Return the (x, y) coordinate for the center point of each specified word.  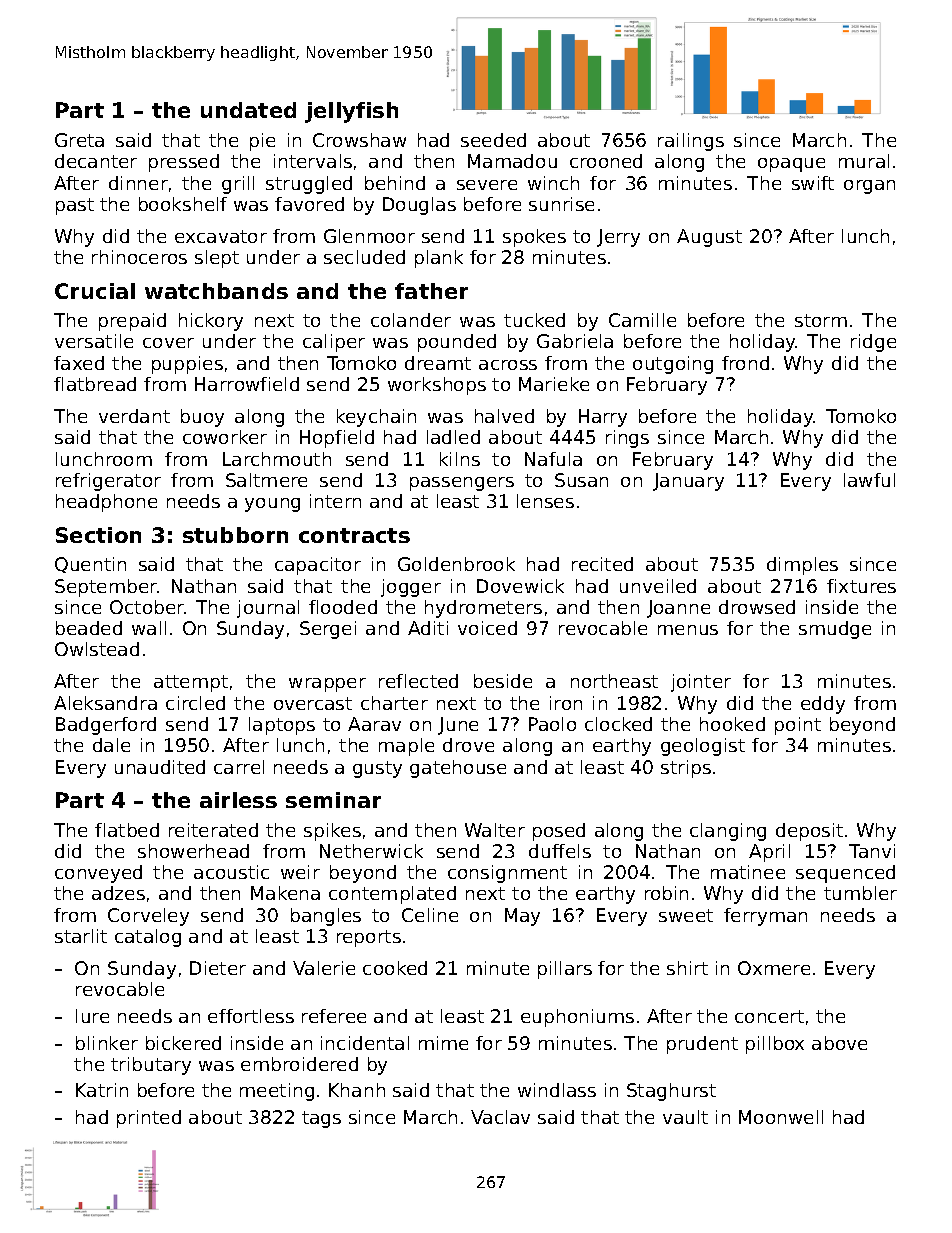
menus (688, 630)
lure (92, 1016)
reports (369, 938)
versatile (94, 341)
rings (627, 439)
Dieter (218, 968)
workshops (437, 386)
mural (864, 161)
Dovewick (520, 586)
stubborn (235, 535)
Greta (79, 140)
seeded (493, 140)
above (839, 1043)
